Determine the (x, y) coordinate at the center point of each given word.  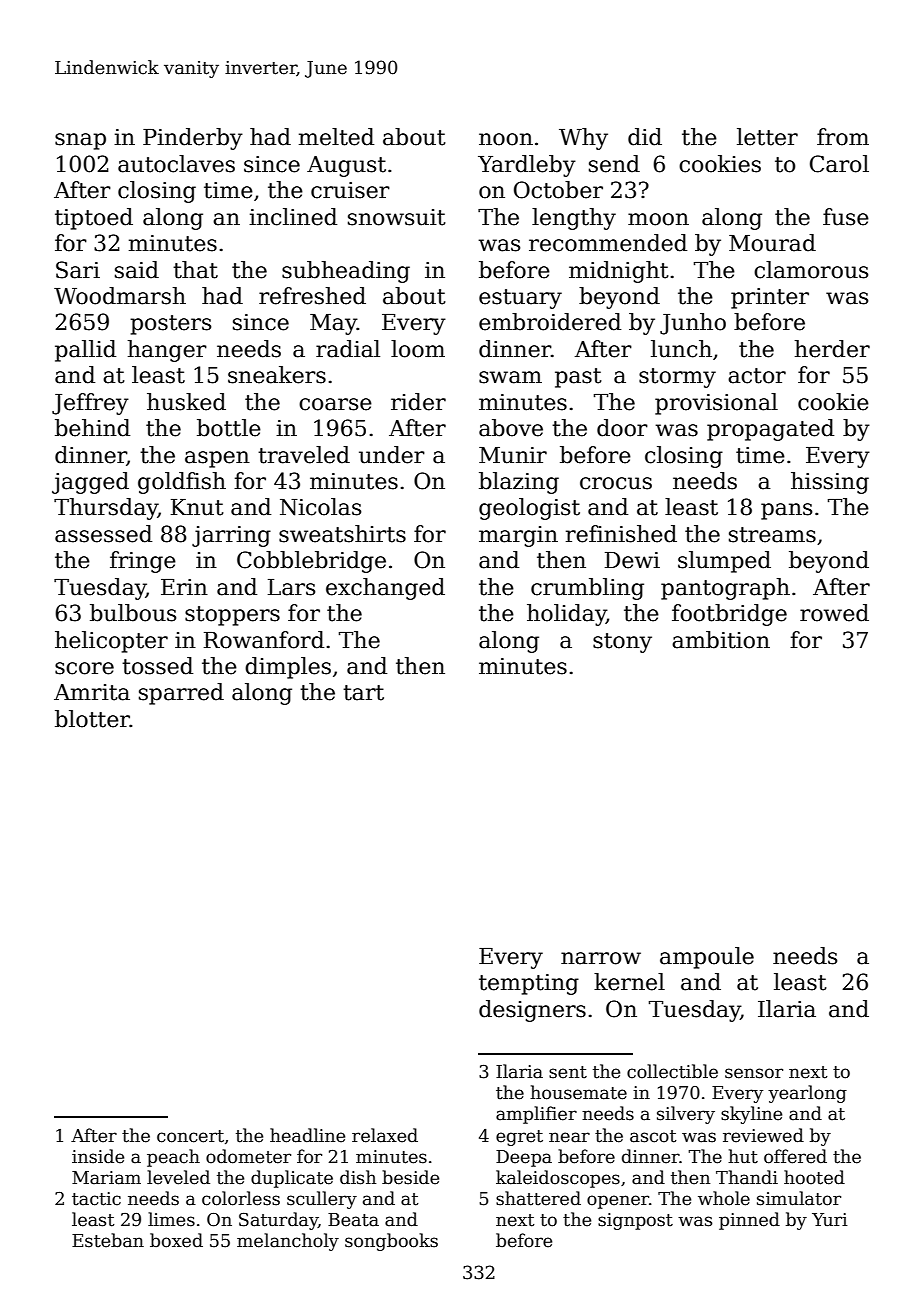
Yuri (830, 1220)
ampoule (707, 958)
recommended (608, 243)
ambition (721, 640)
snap (80, 141)
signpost (635, 1221)
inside (98, 1156)
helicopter (111, 642)
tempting (529, 984)
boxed (176, 1240)
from (843, 137)
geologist (529, 509)
